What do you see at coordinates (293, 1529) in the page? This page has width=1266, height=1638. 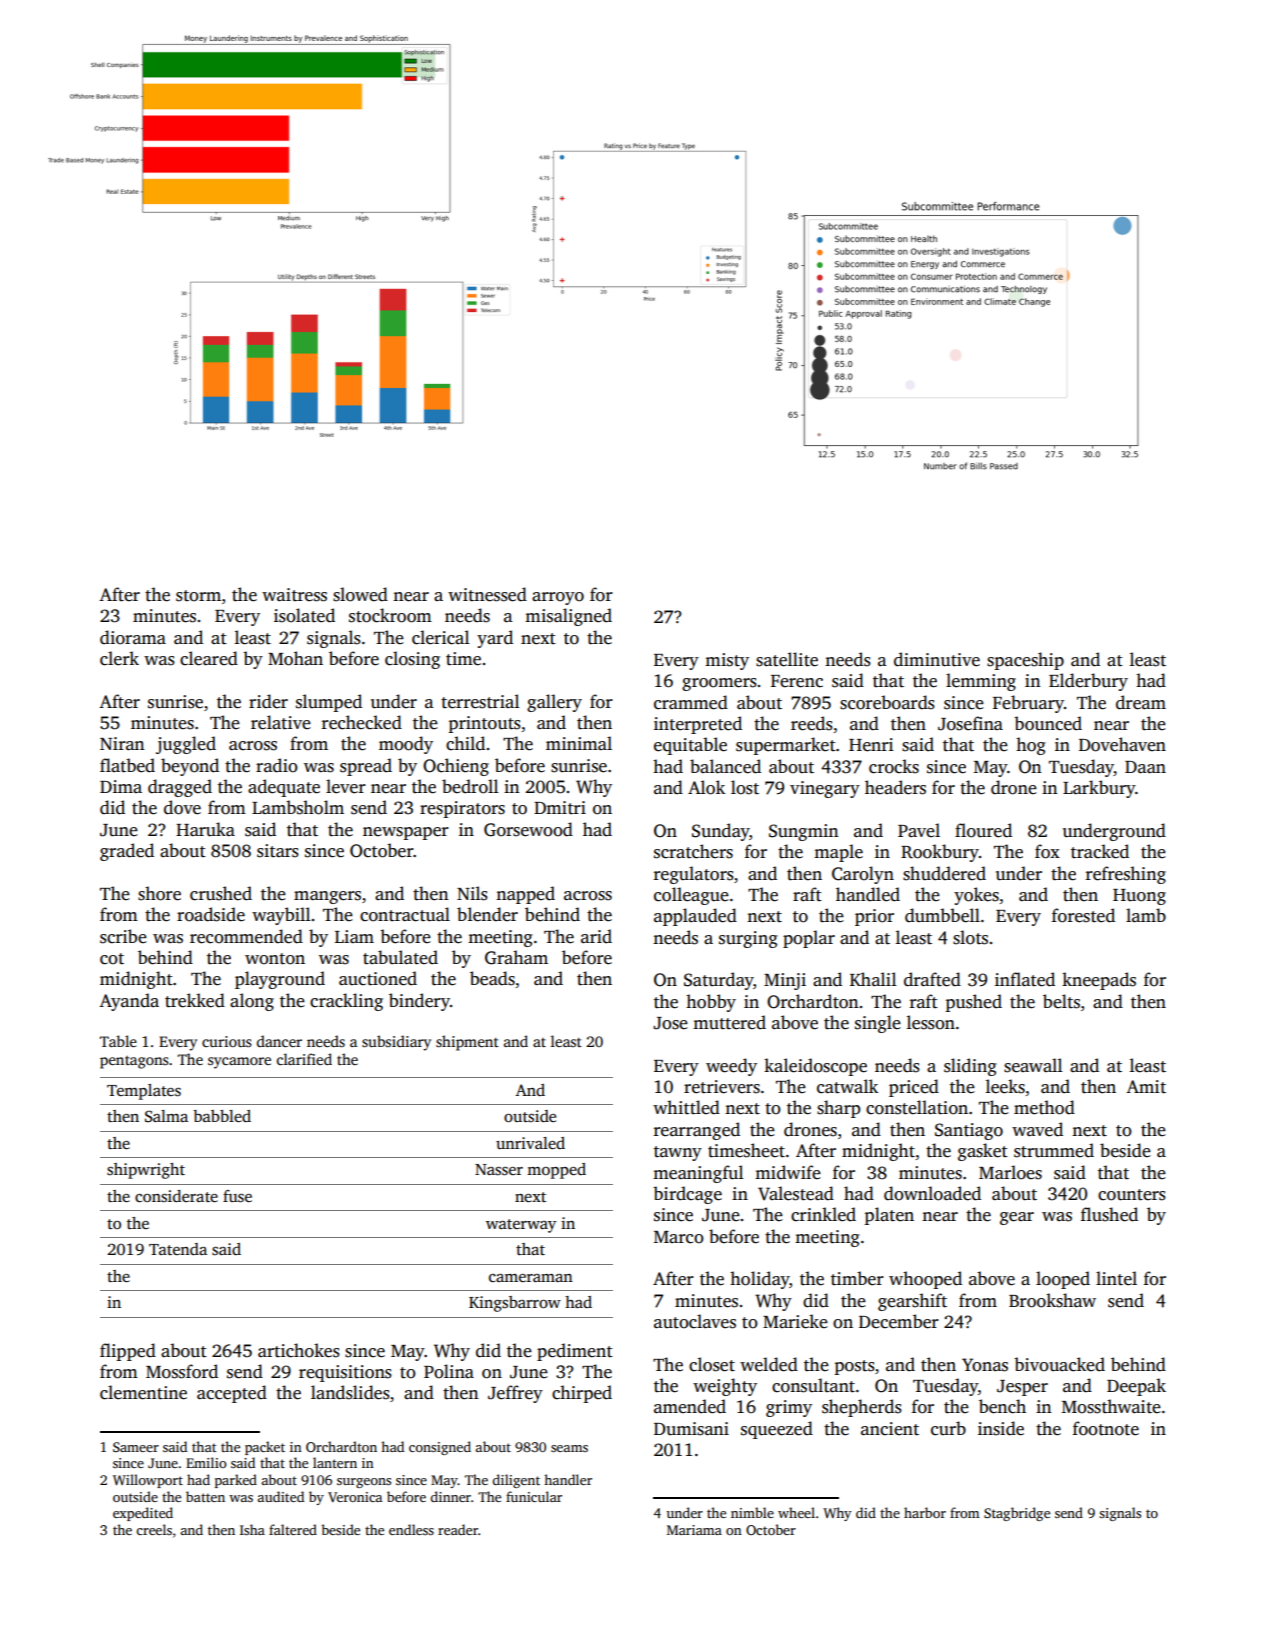 I see `faltered` at bounding box center [293, 1529].
